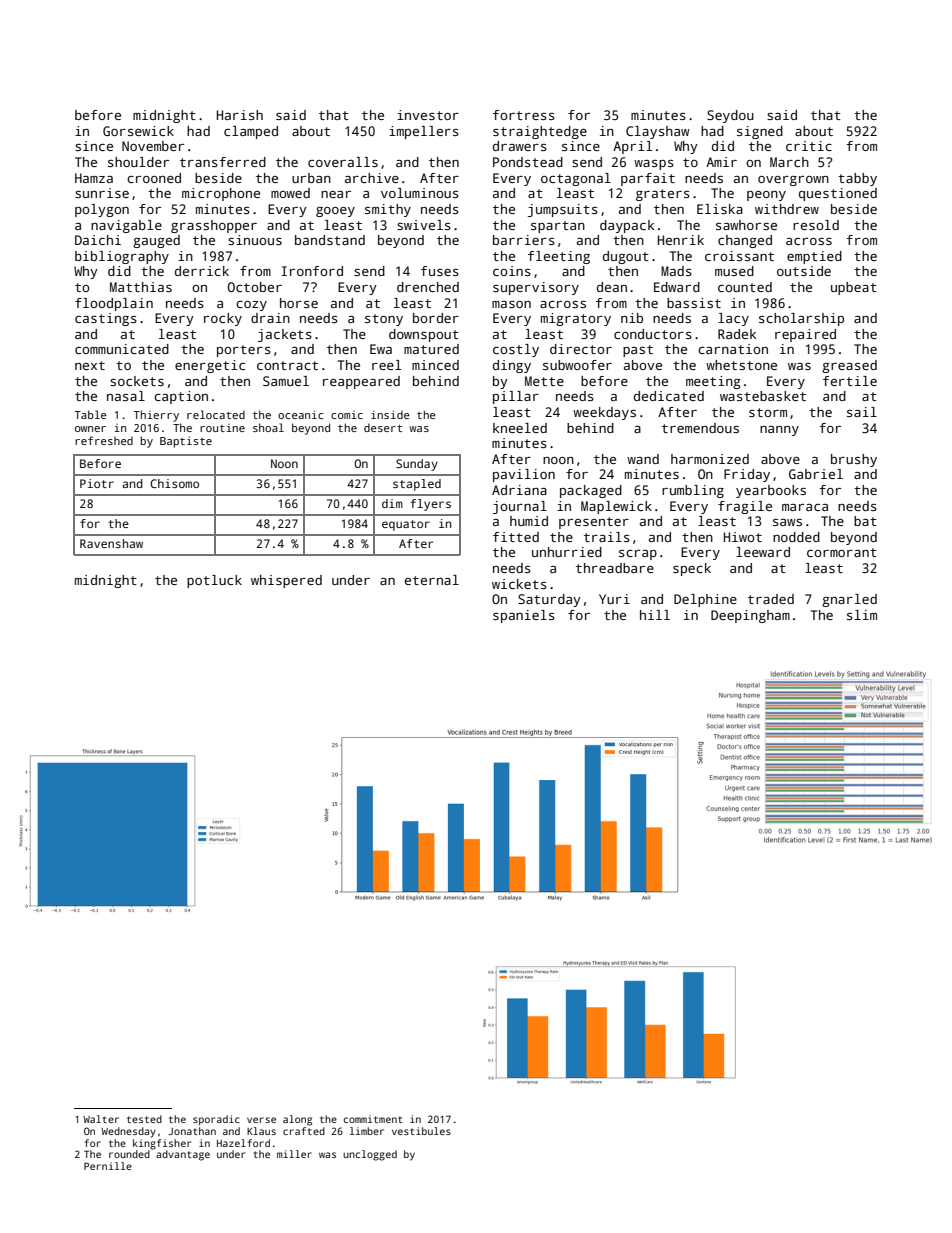 The height and width of the screenshot is (1233, 952). I want to click on hill, so click(655, 615).
